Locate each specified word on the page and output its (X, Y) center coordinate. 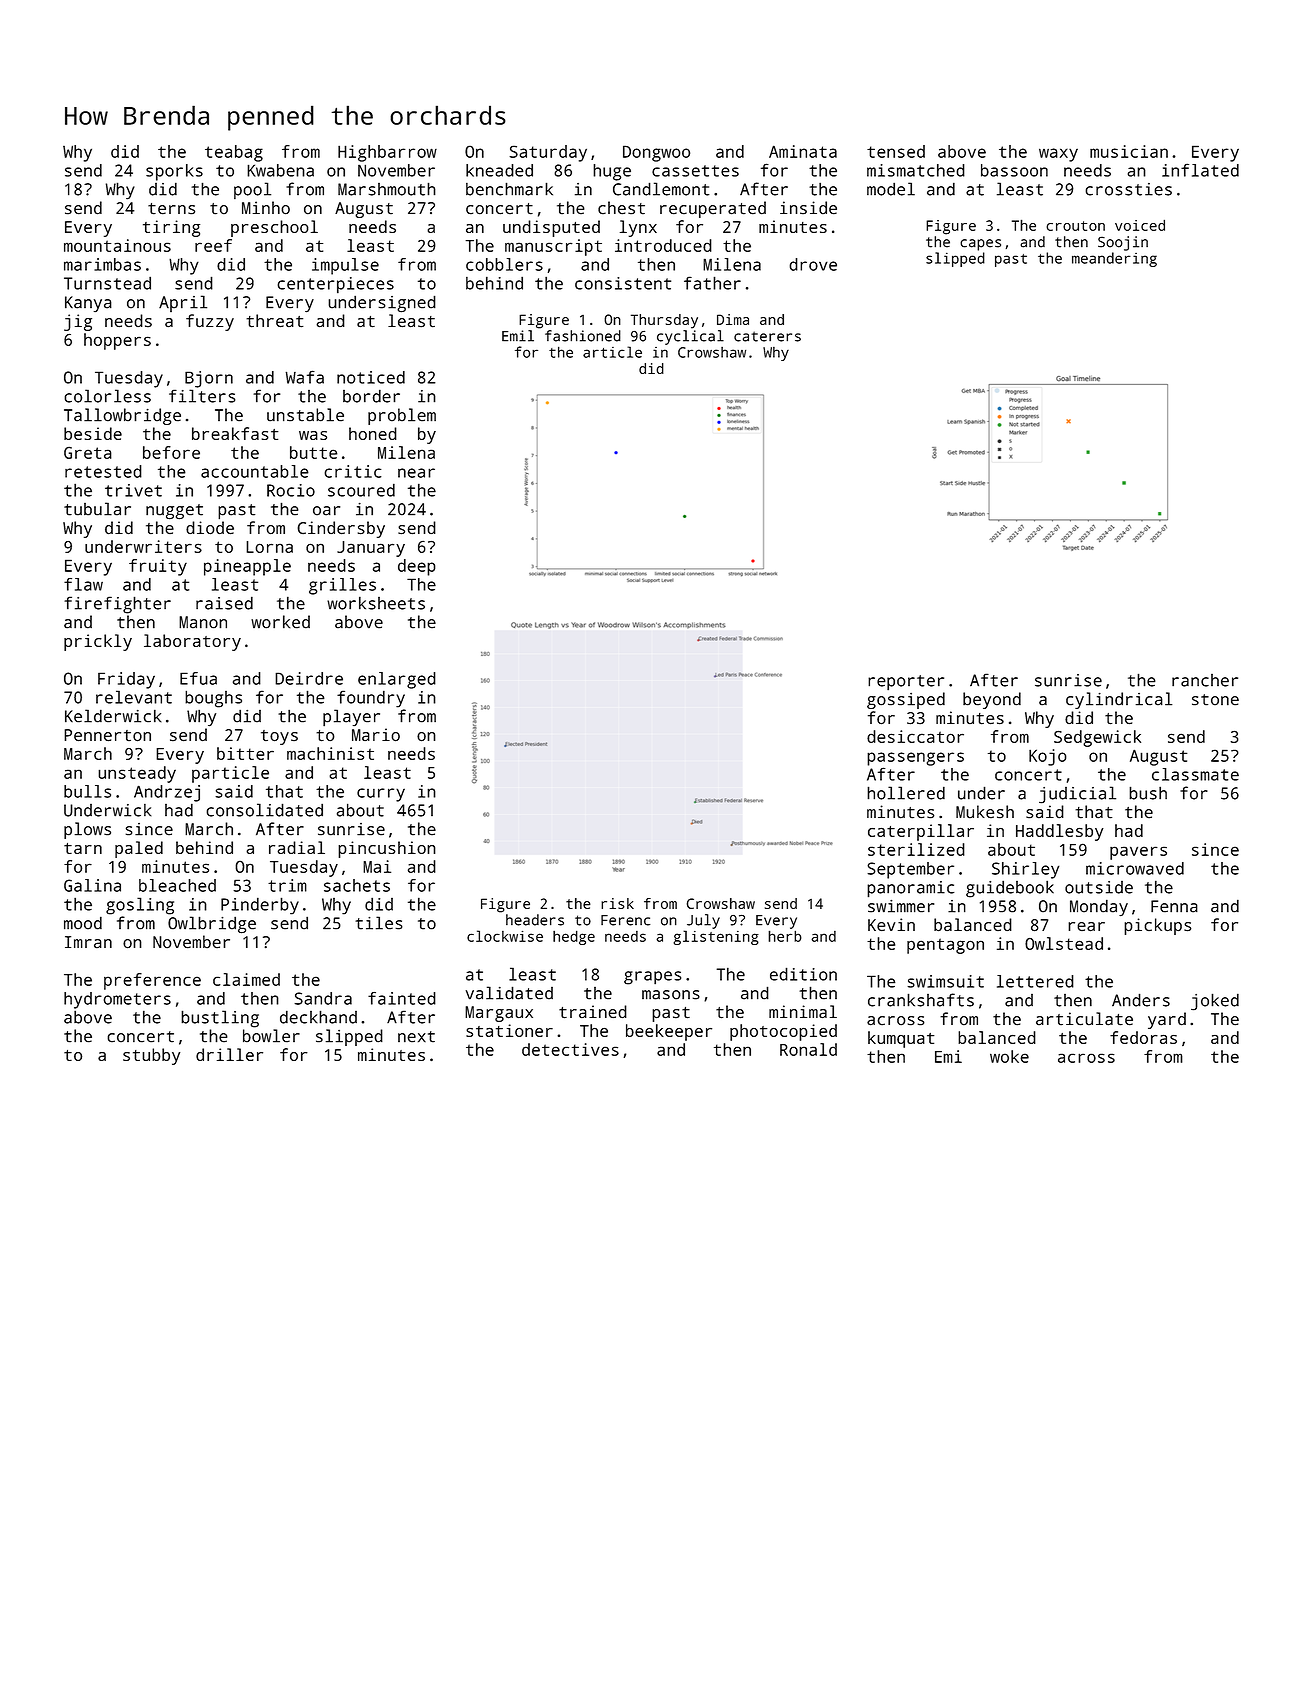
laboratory (192, 642)
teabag (234, 153)
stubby (151, 1056)
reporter (906, 683)
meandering (1114, 259)
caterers (767, 336)
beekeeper (669, 1032)
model (891, 189)
